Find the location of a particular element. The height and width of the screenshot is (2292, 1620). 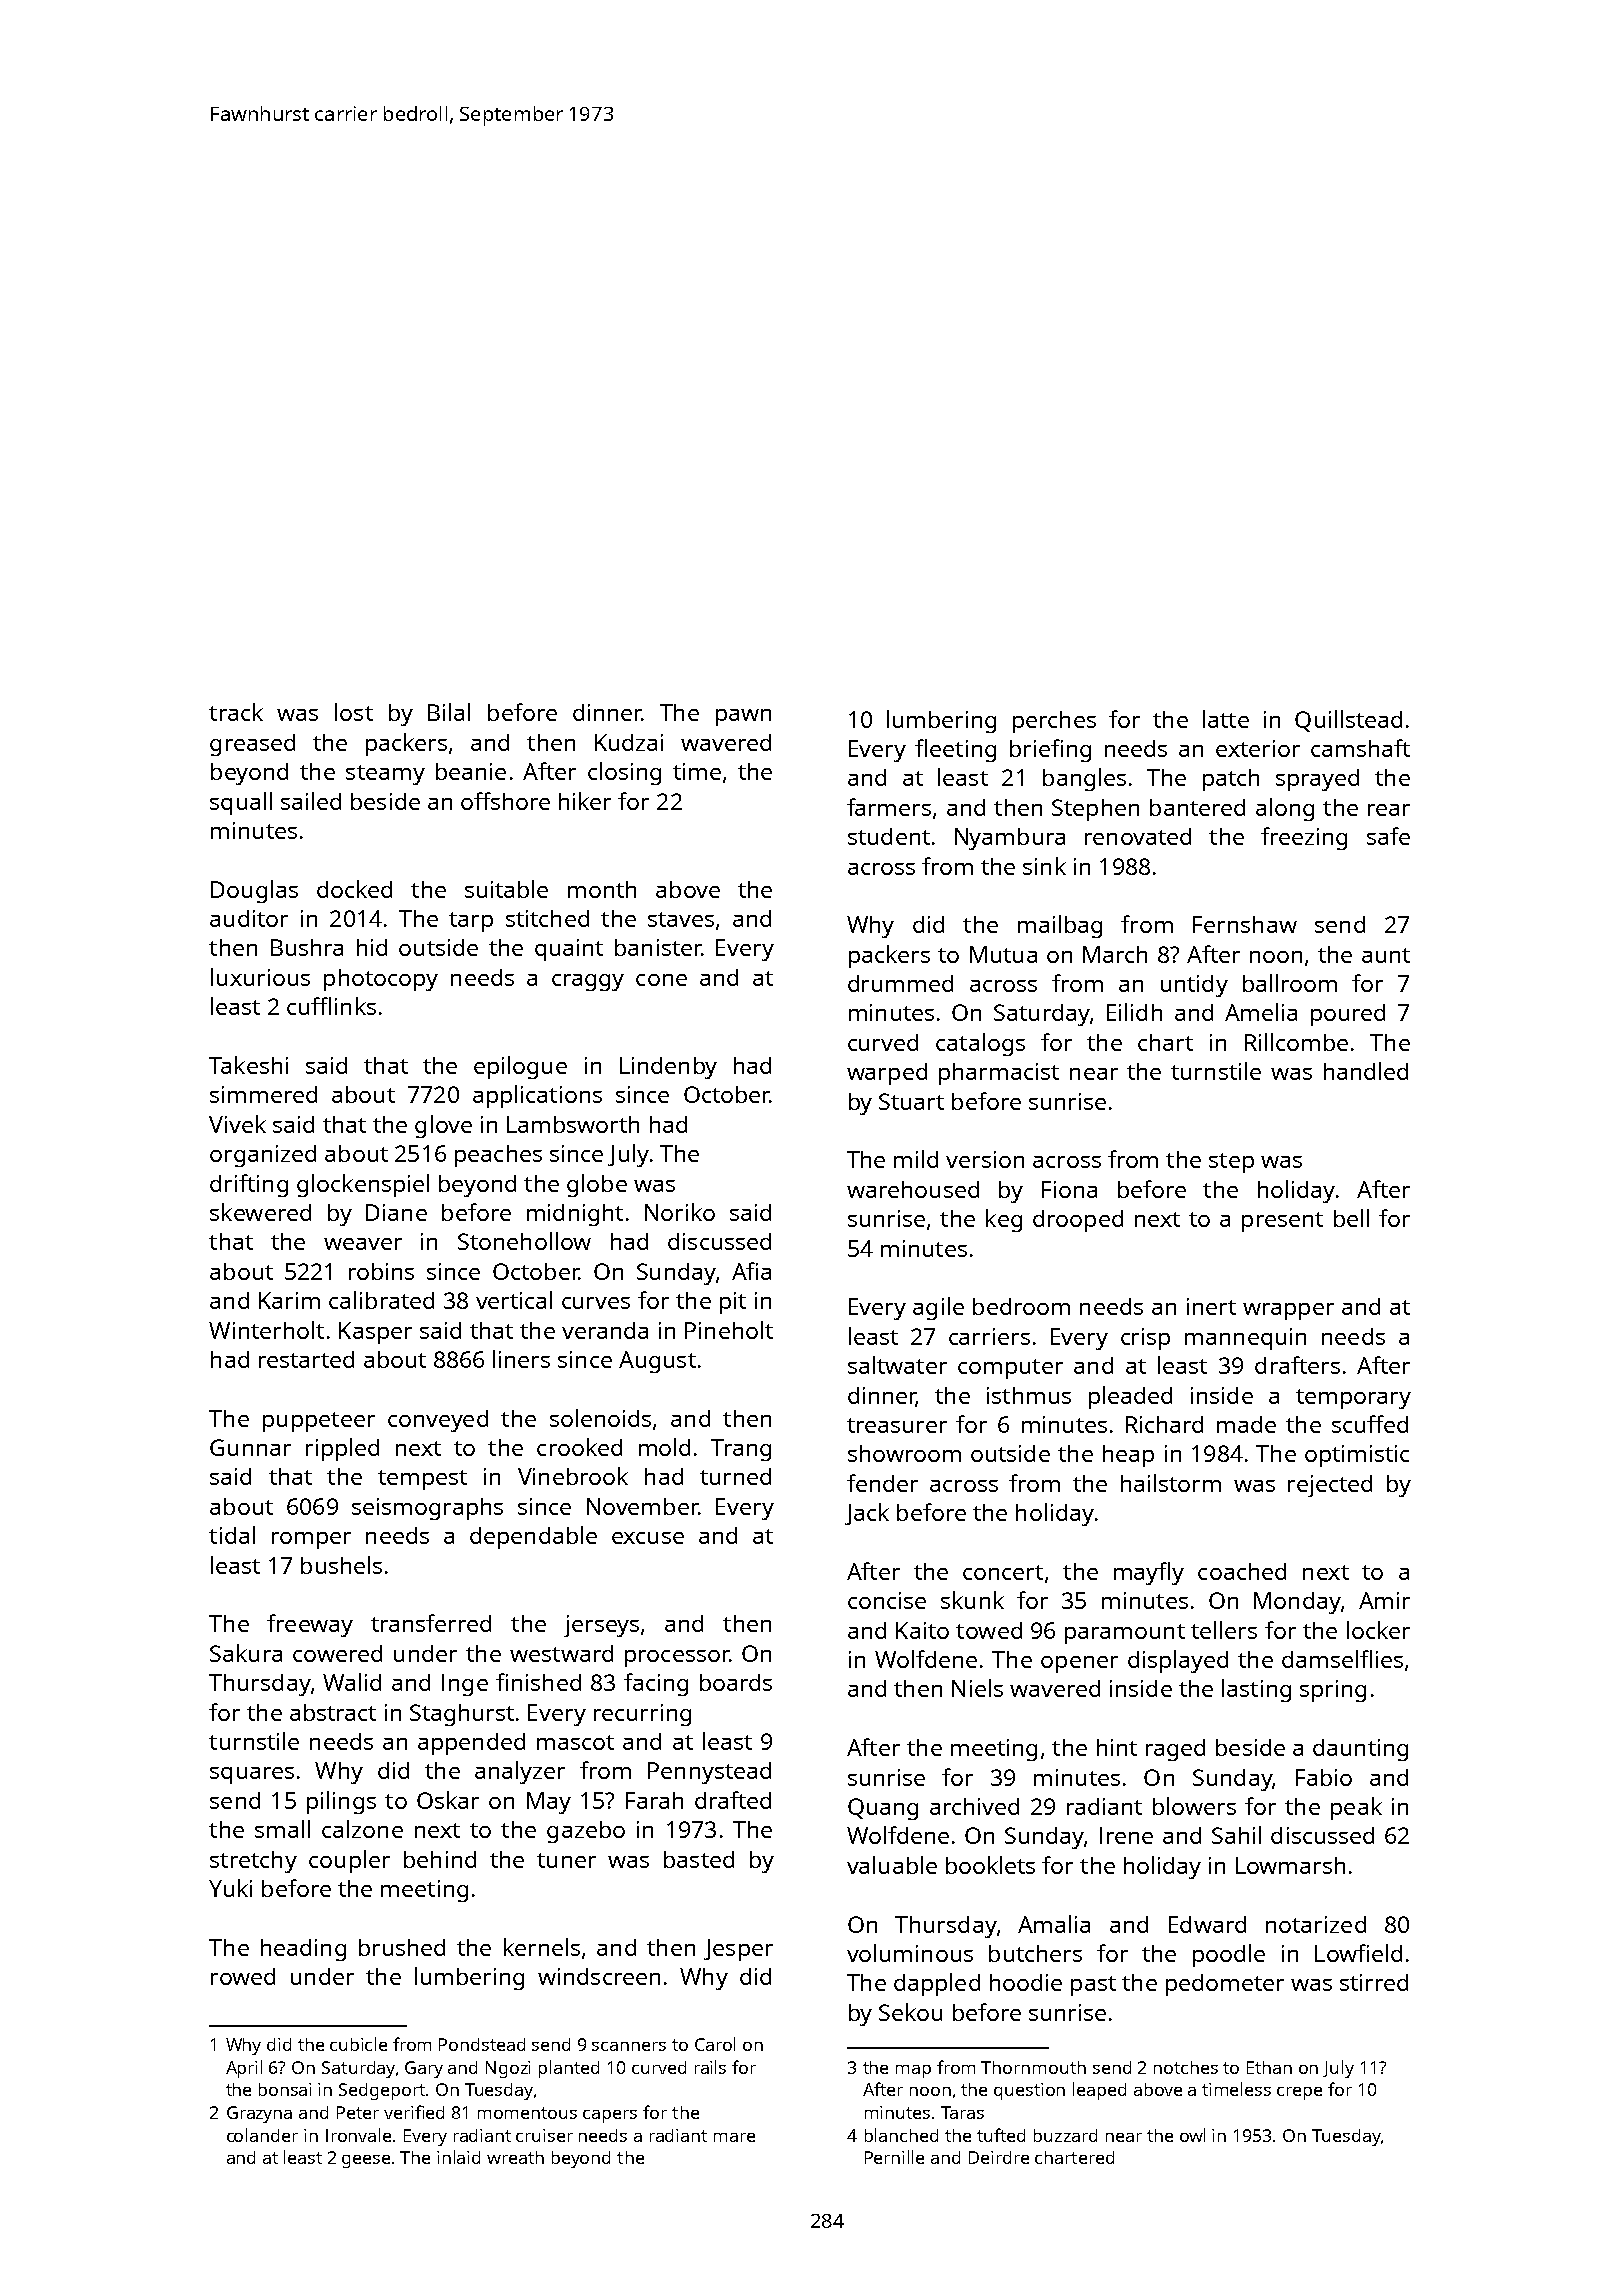

treasurer is located at coordinates (897, 1425).
